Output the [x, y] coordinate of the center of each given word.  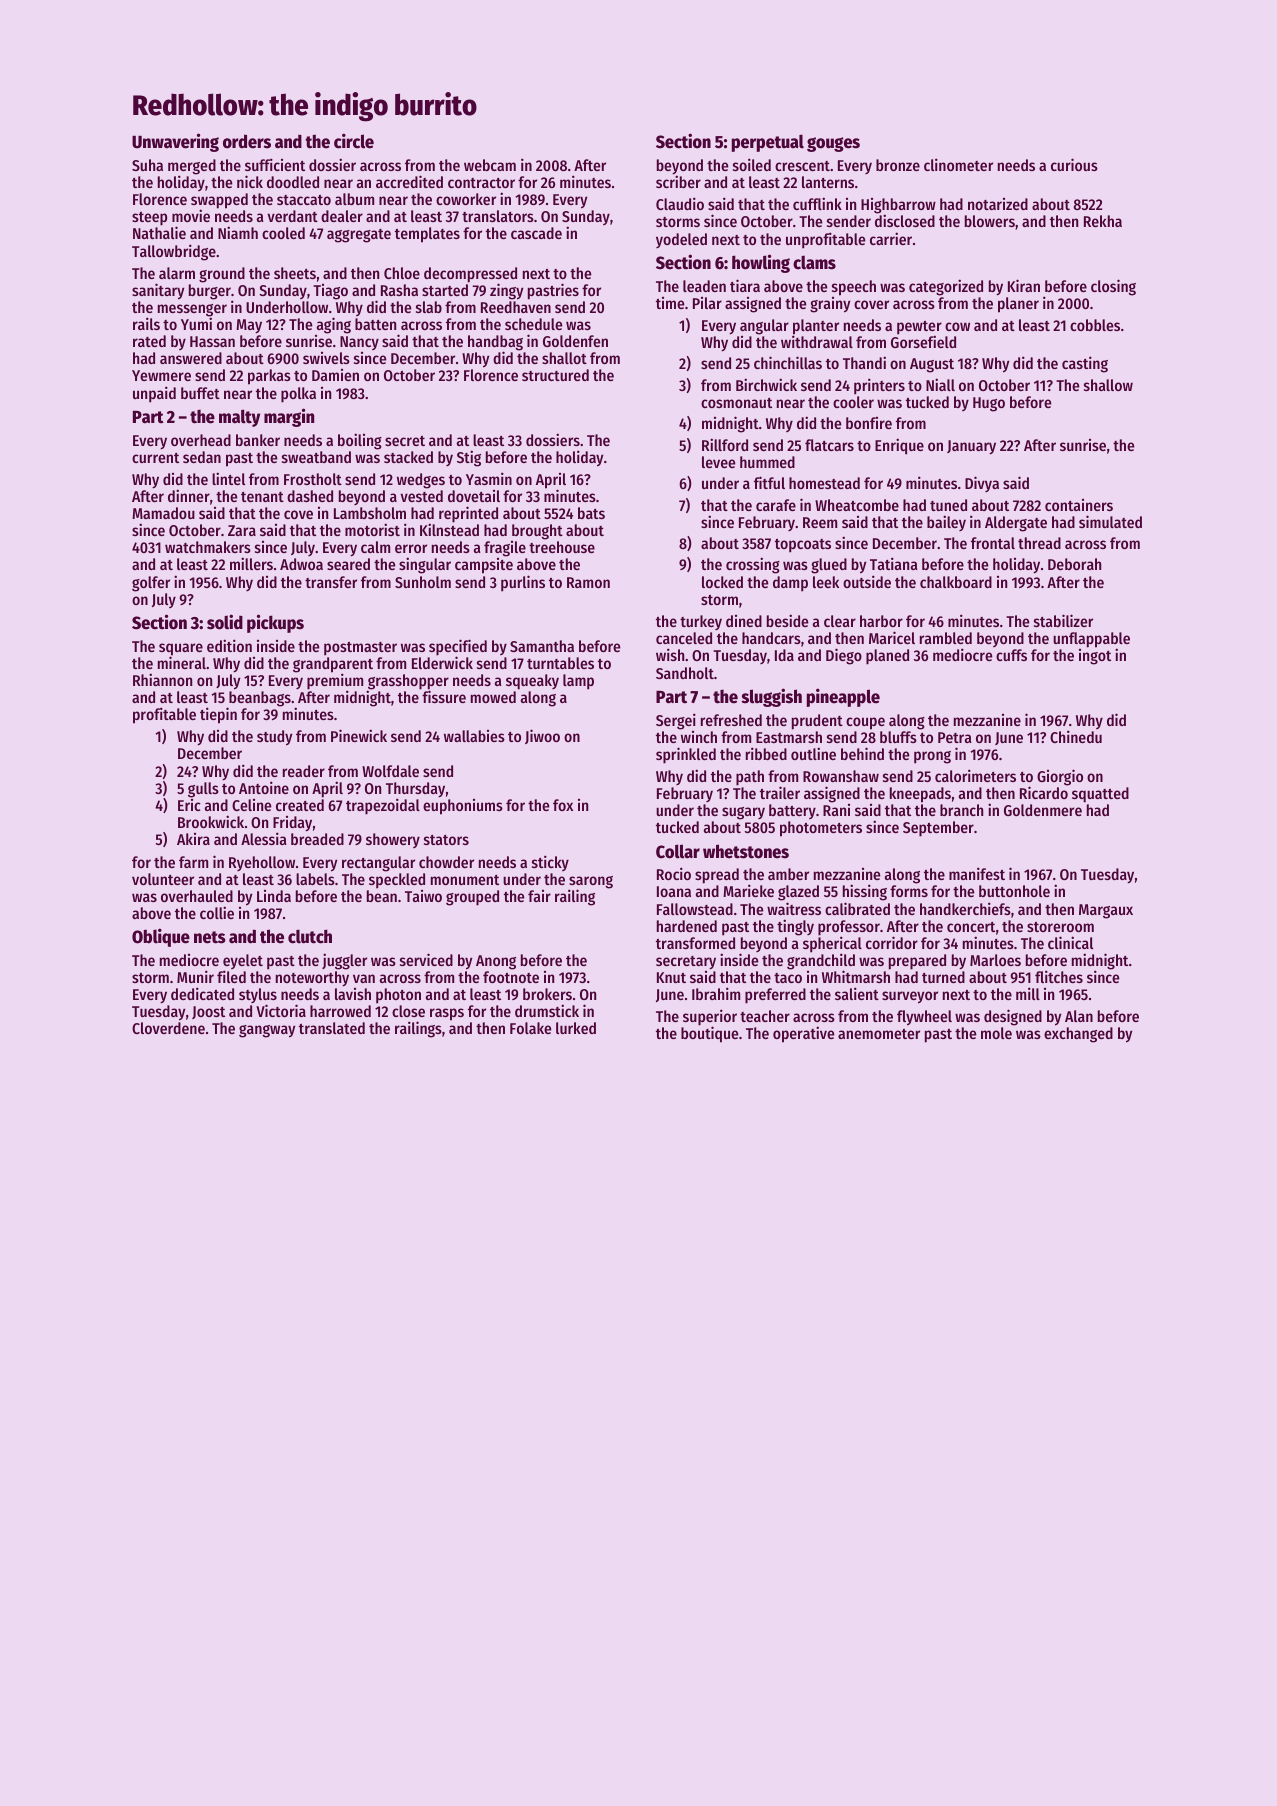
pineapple [843, 697]
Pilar [707, 303]
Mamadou [163, 513]
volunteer [163, 879]
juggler [344, 961]
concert [971, 927]
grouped [472, 898]
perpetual [768, 143]
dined [744, 621]
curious [1074, 164]
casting [1085, 364]
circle [354, 141]
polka [298, 395]
